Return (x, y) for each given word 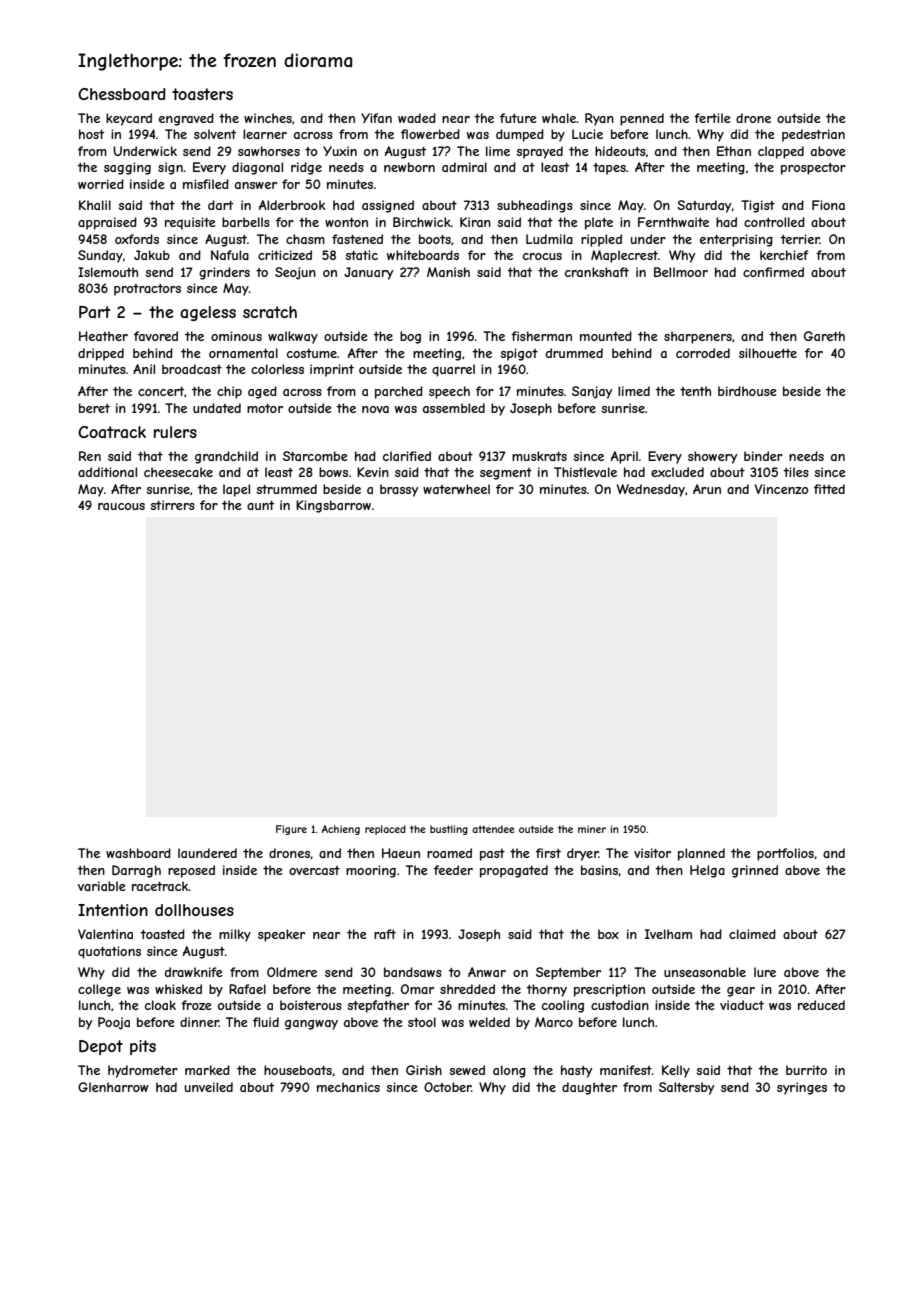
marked (207, 1070)
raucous (121, 506)
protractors (147, 290)
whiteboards (423, 255)
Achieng (341, 830)
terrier (800, 239)
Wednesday (651, 490)
